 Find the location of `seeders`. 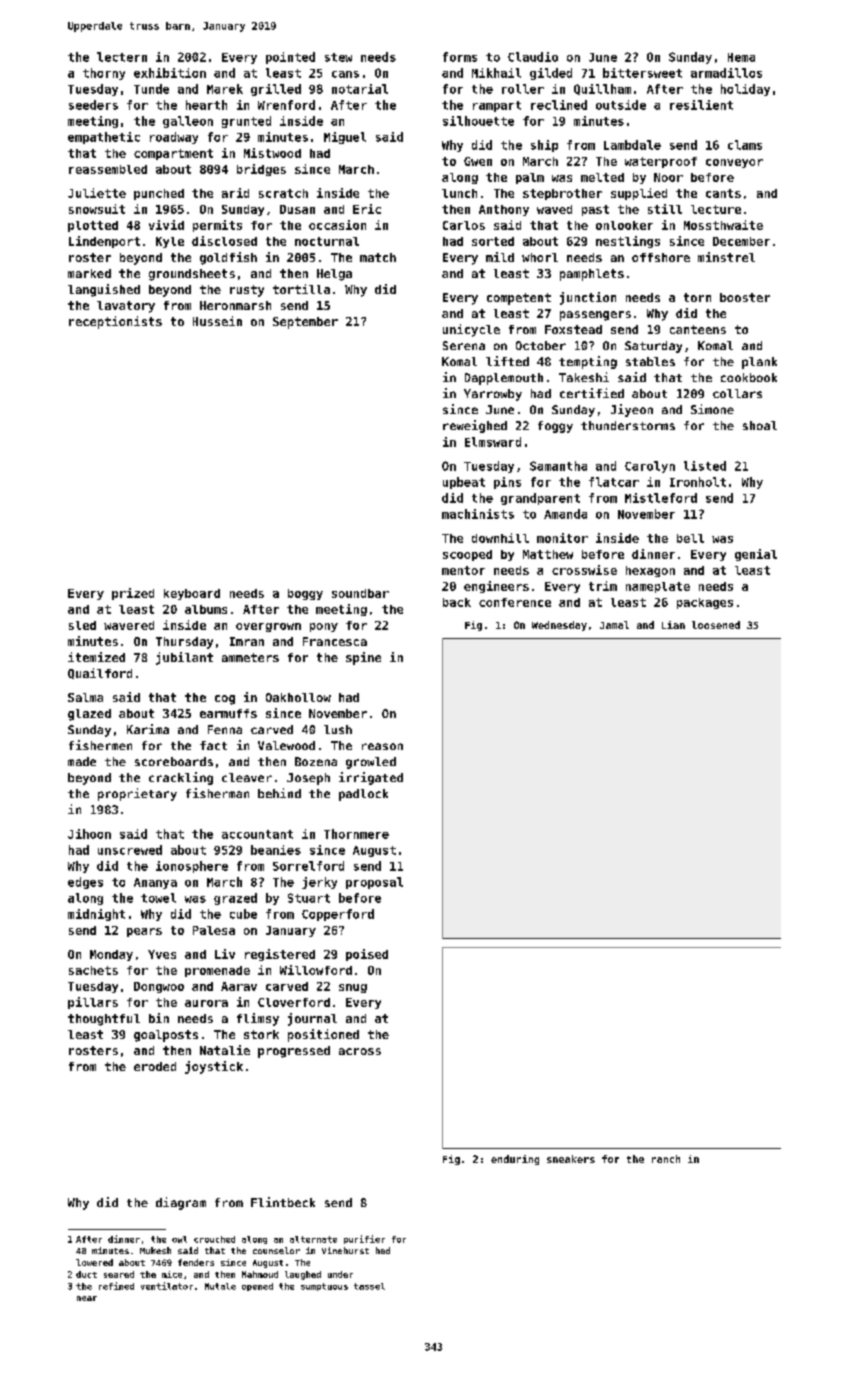

seeders is located at coordinates (93, 105).
